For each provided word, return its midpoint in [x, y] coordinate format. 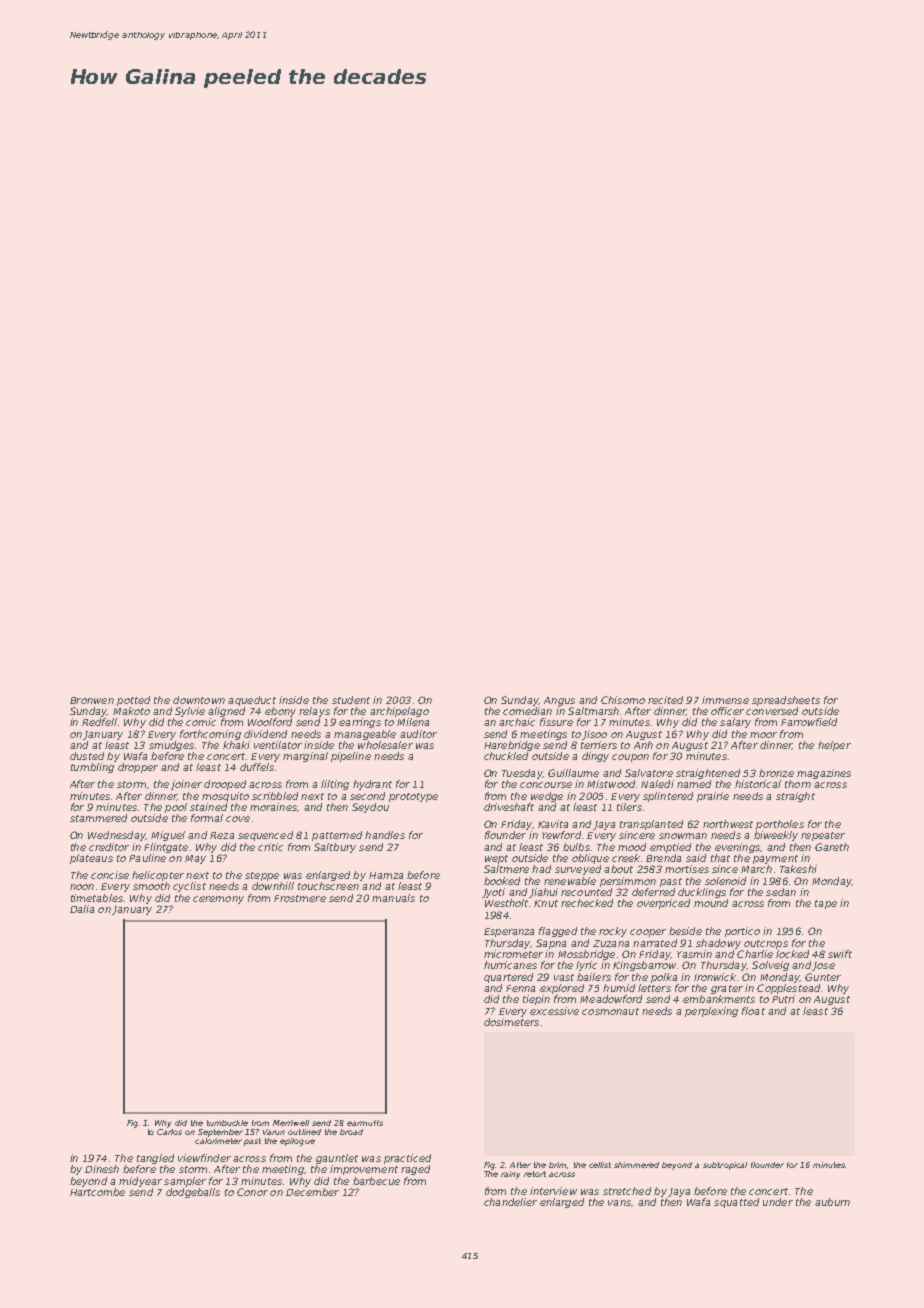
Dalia [82, 909]
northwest [728, 824]
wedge [547, 797]
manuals [393, 898]
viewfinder [204, 1158]
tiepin [536, 1000]
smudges [171, 746]
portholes [780, 825]
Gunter [823, 977]
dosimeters [511, 1022]
